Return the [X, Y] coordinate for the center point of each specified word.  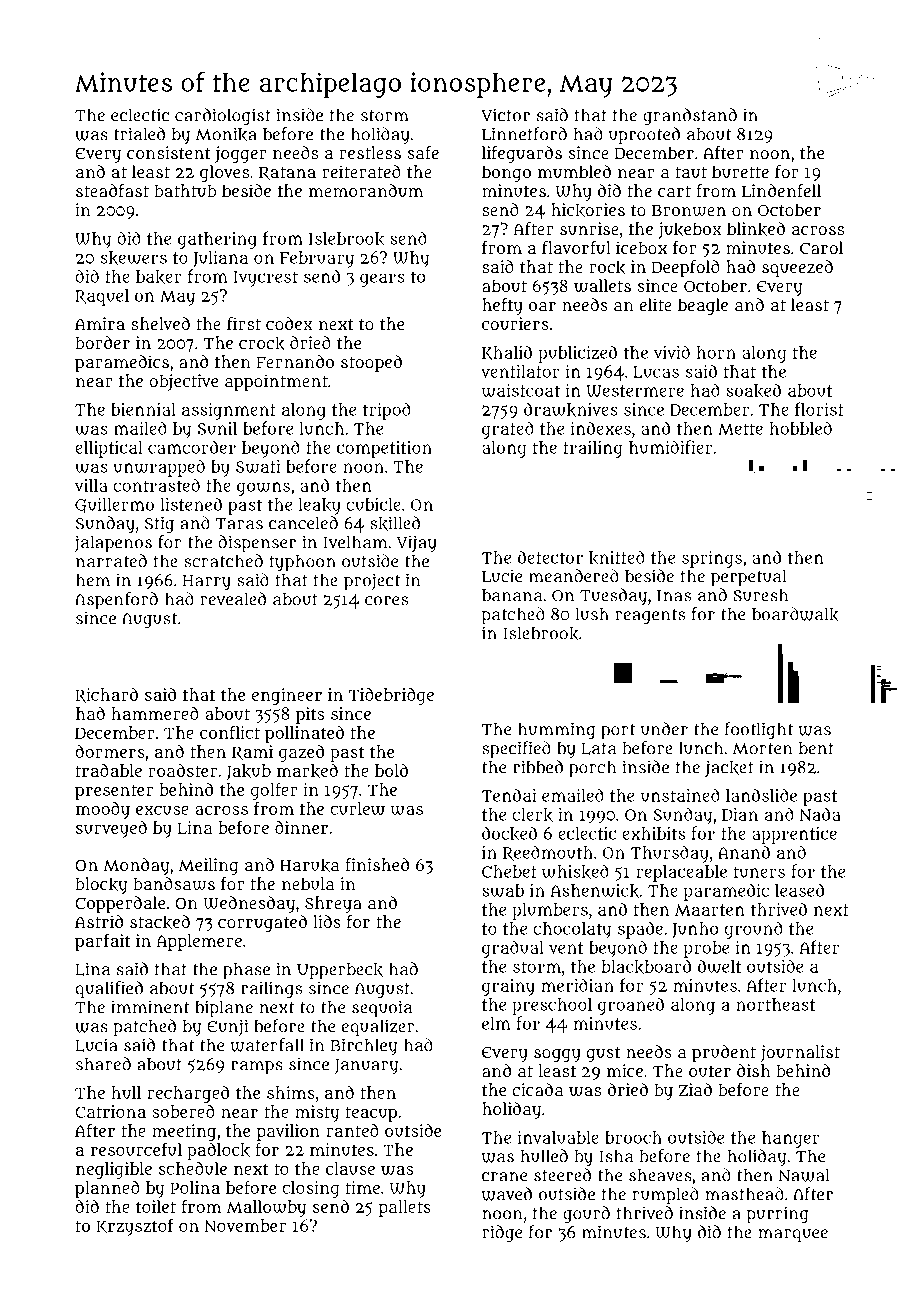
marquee [793, 1236]
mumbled [574, 171]
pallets [405, 1208]
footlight [759, 731]
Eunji [227, 1027]
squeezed [797, 268]
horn [716, 352]
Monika [226, 134]
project [372, 582]
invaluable [558, 1137]
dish [754, 1070]
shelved [160, 323]
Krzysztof [135, 1227]
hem [93, 580]
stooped [371, 363]
